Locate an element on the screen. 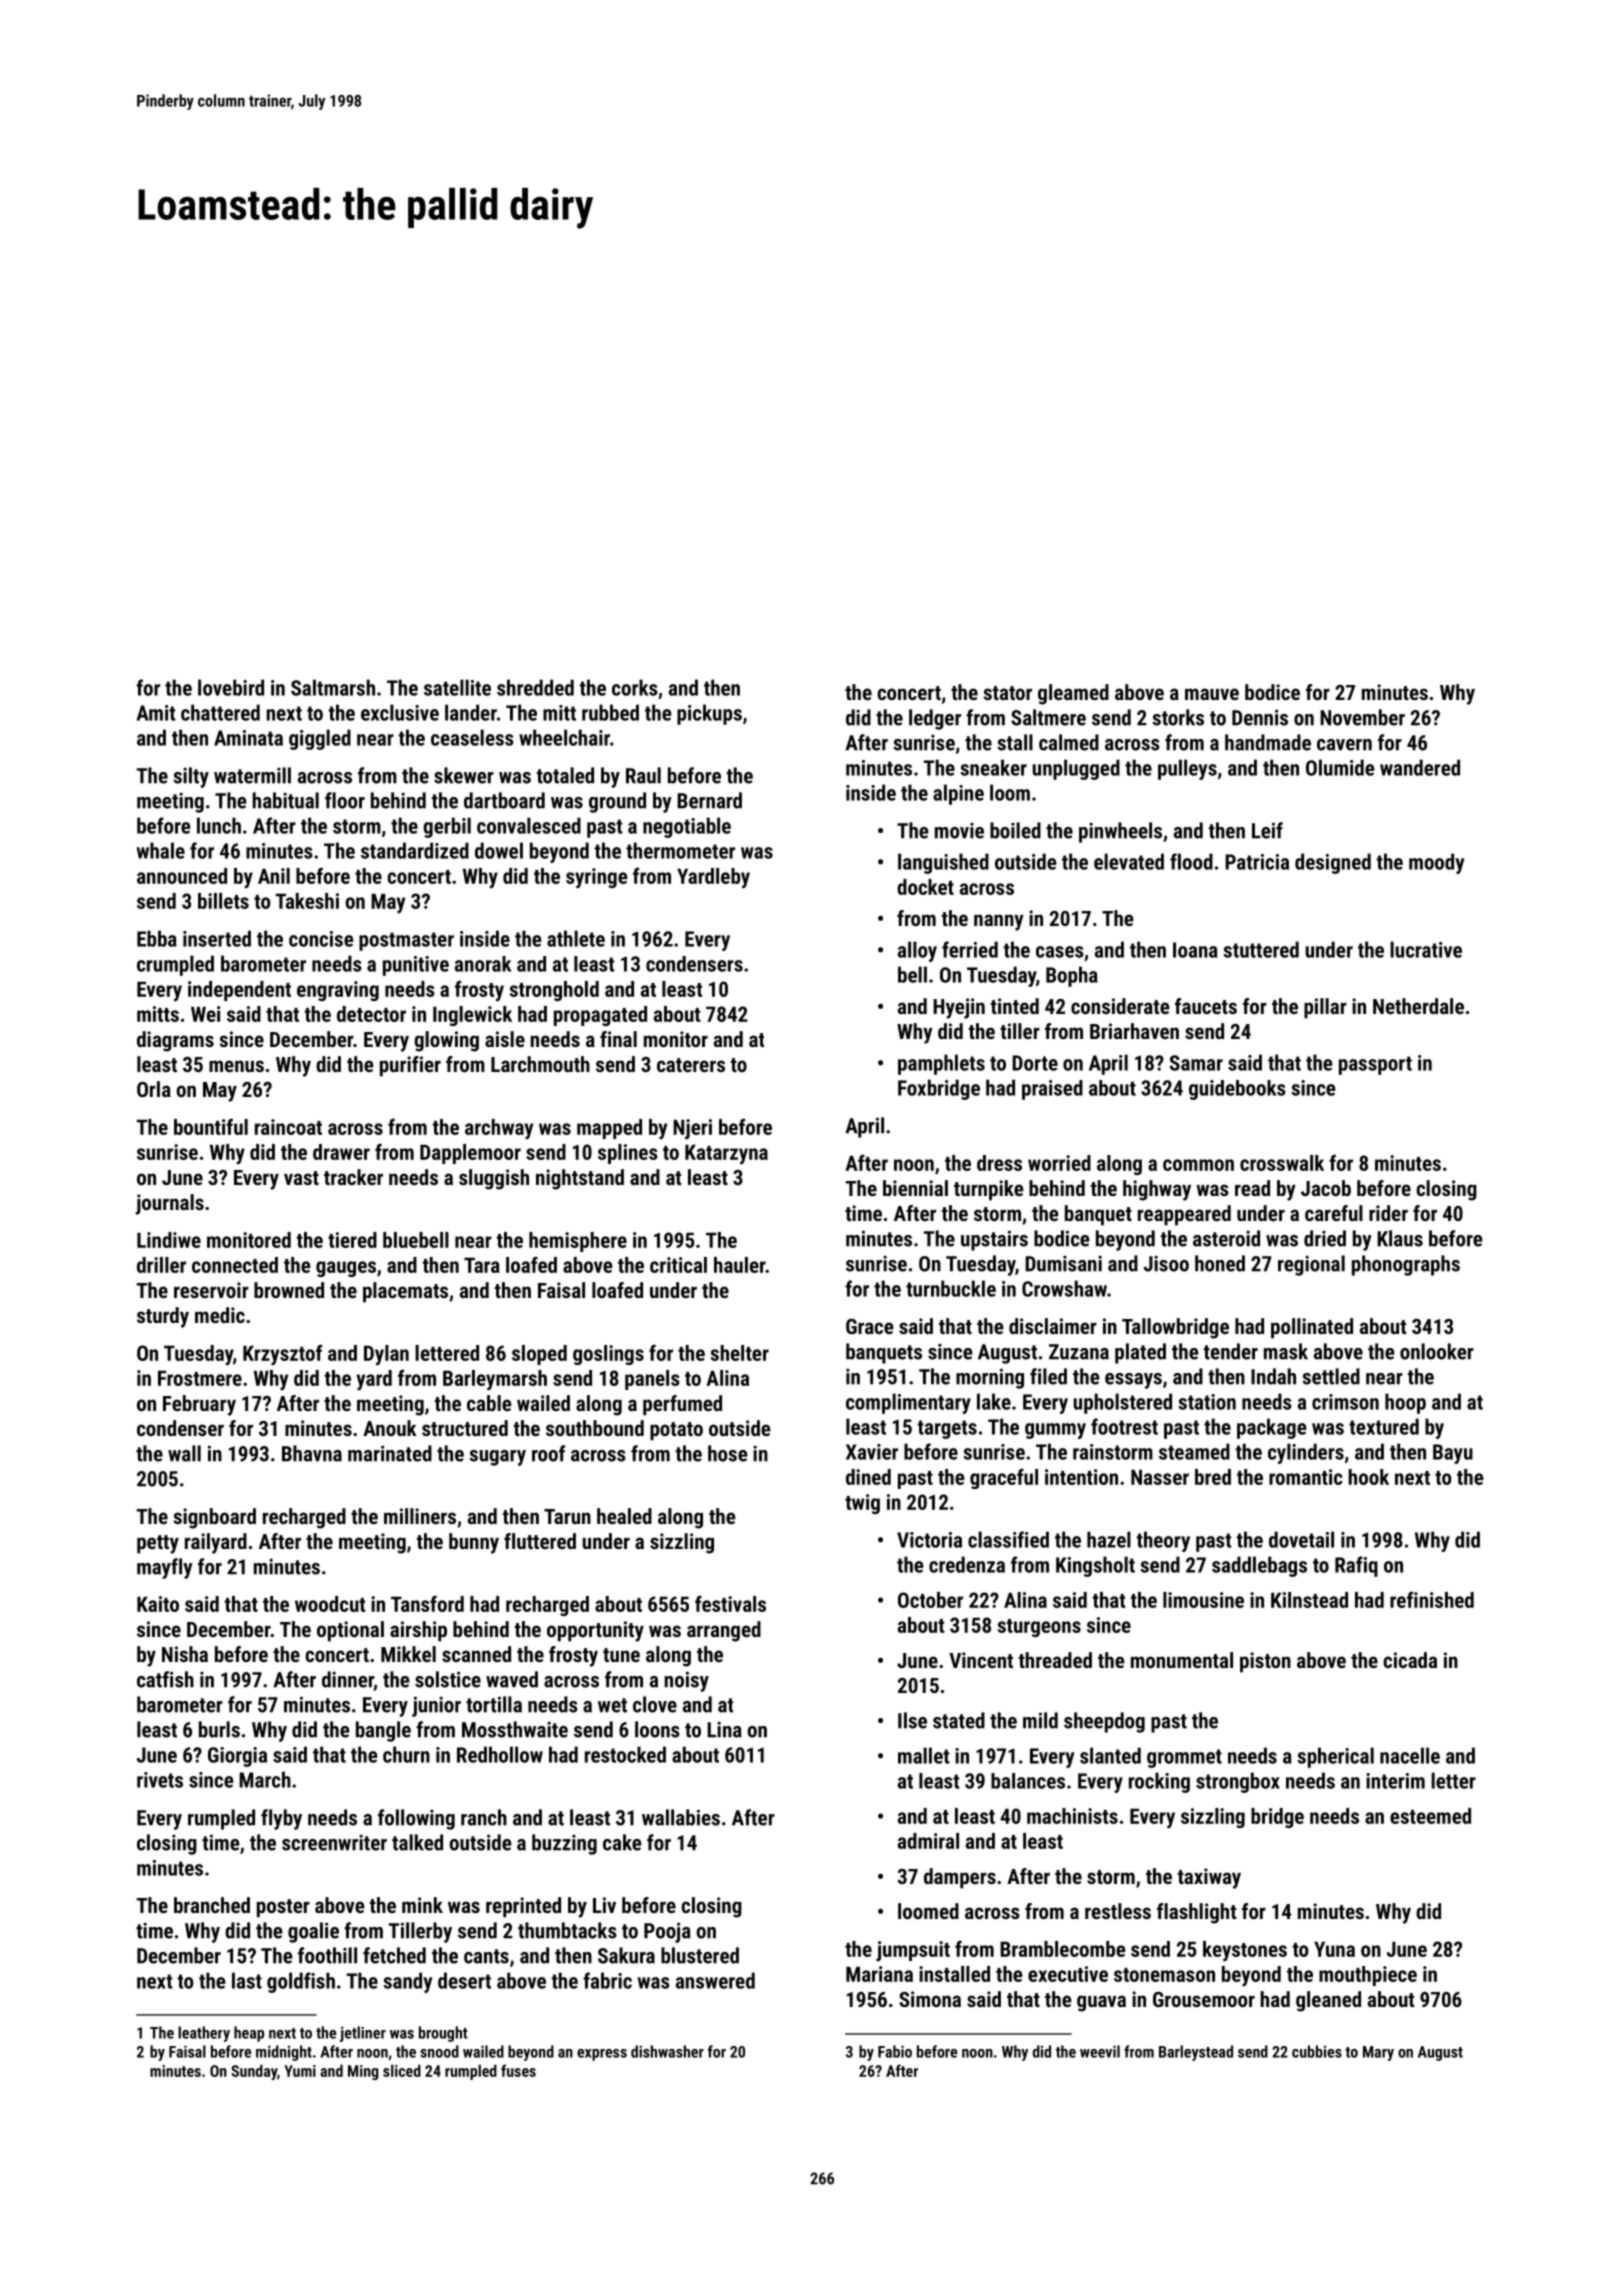 The image size is (1620, 2292). Ioana is located at coordinates (1195, 950).
